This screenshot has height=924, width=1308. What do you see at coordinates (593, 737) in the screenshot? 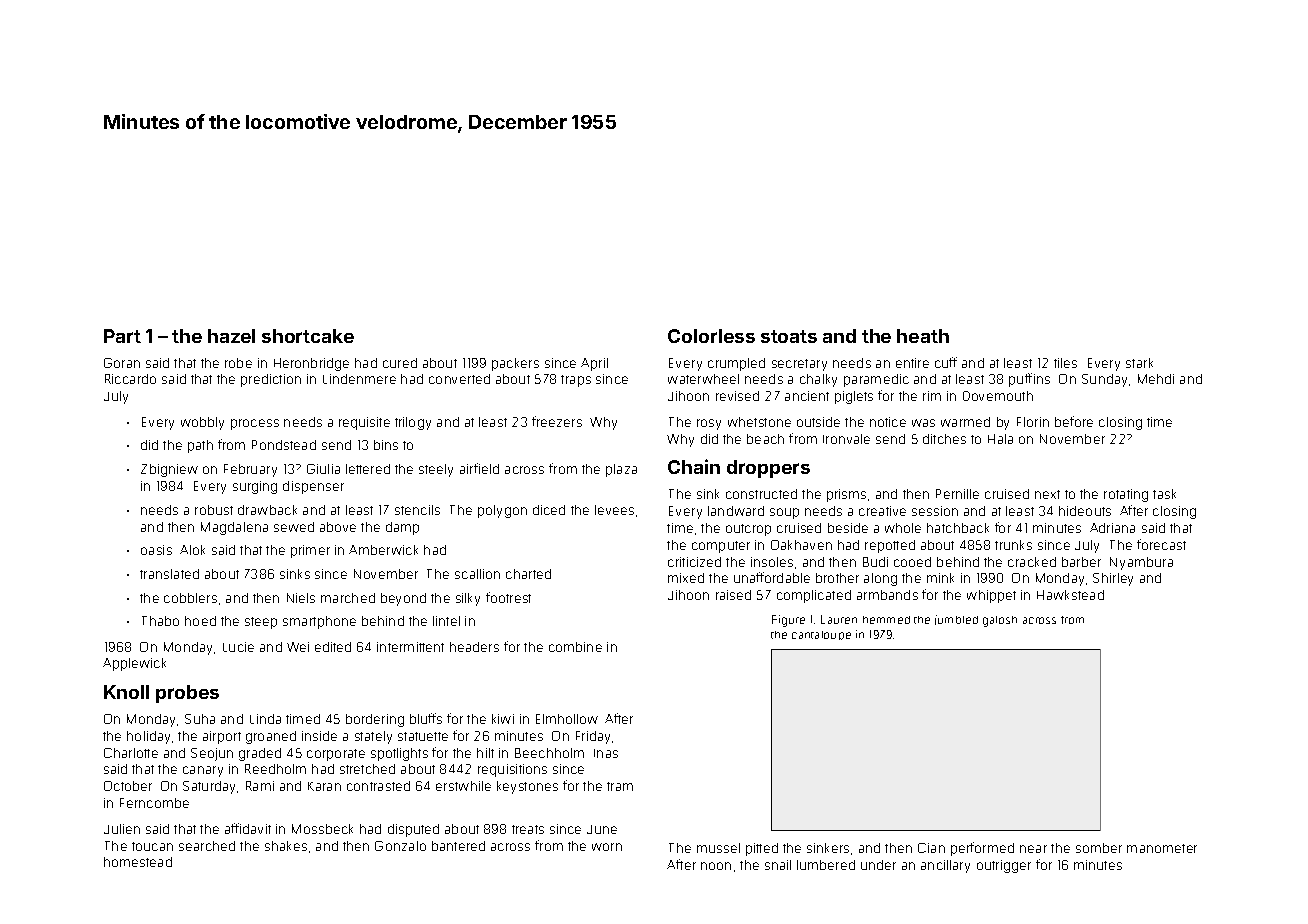
I see `Friday` at bounding box center [593, 737].
